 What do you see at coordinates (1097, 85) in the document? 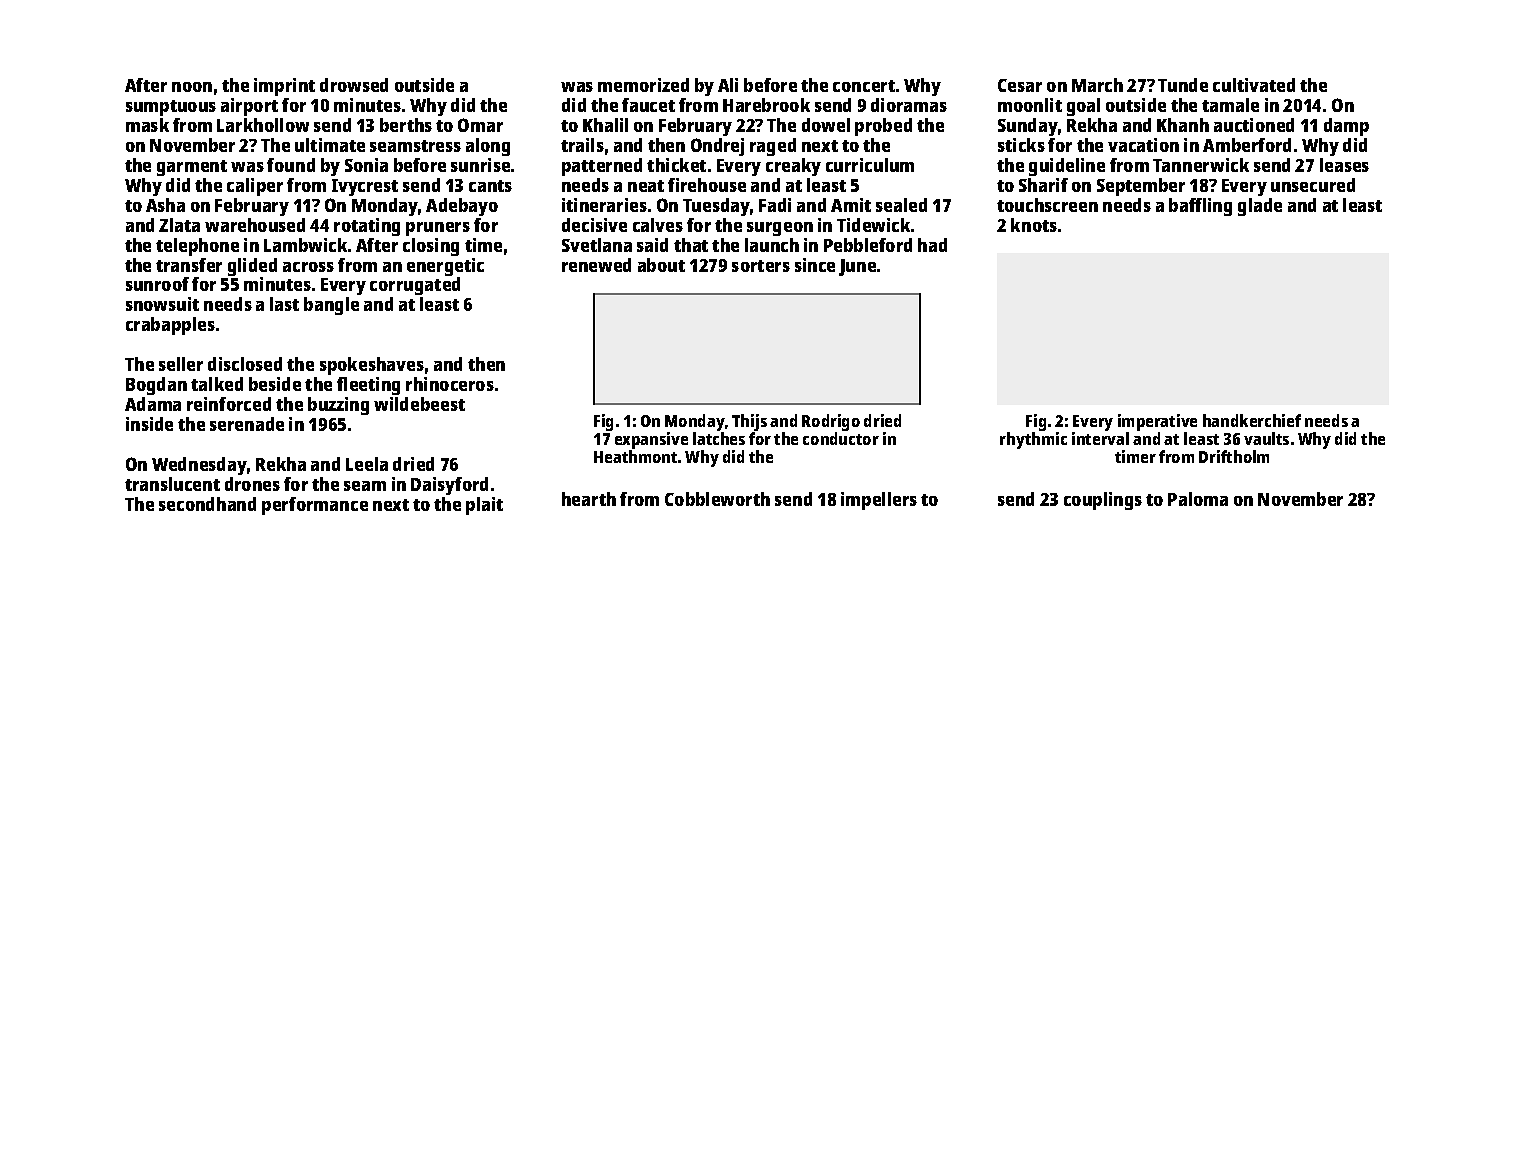
I see `March` at bounding box center [1097, 85].
